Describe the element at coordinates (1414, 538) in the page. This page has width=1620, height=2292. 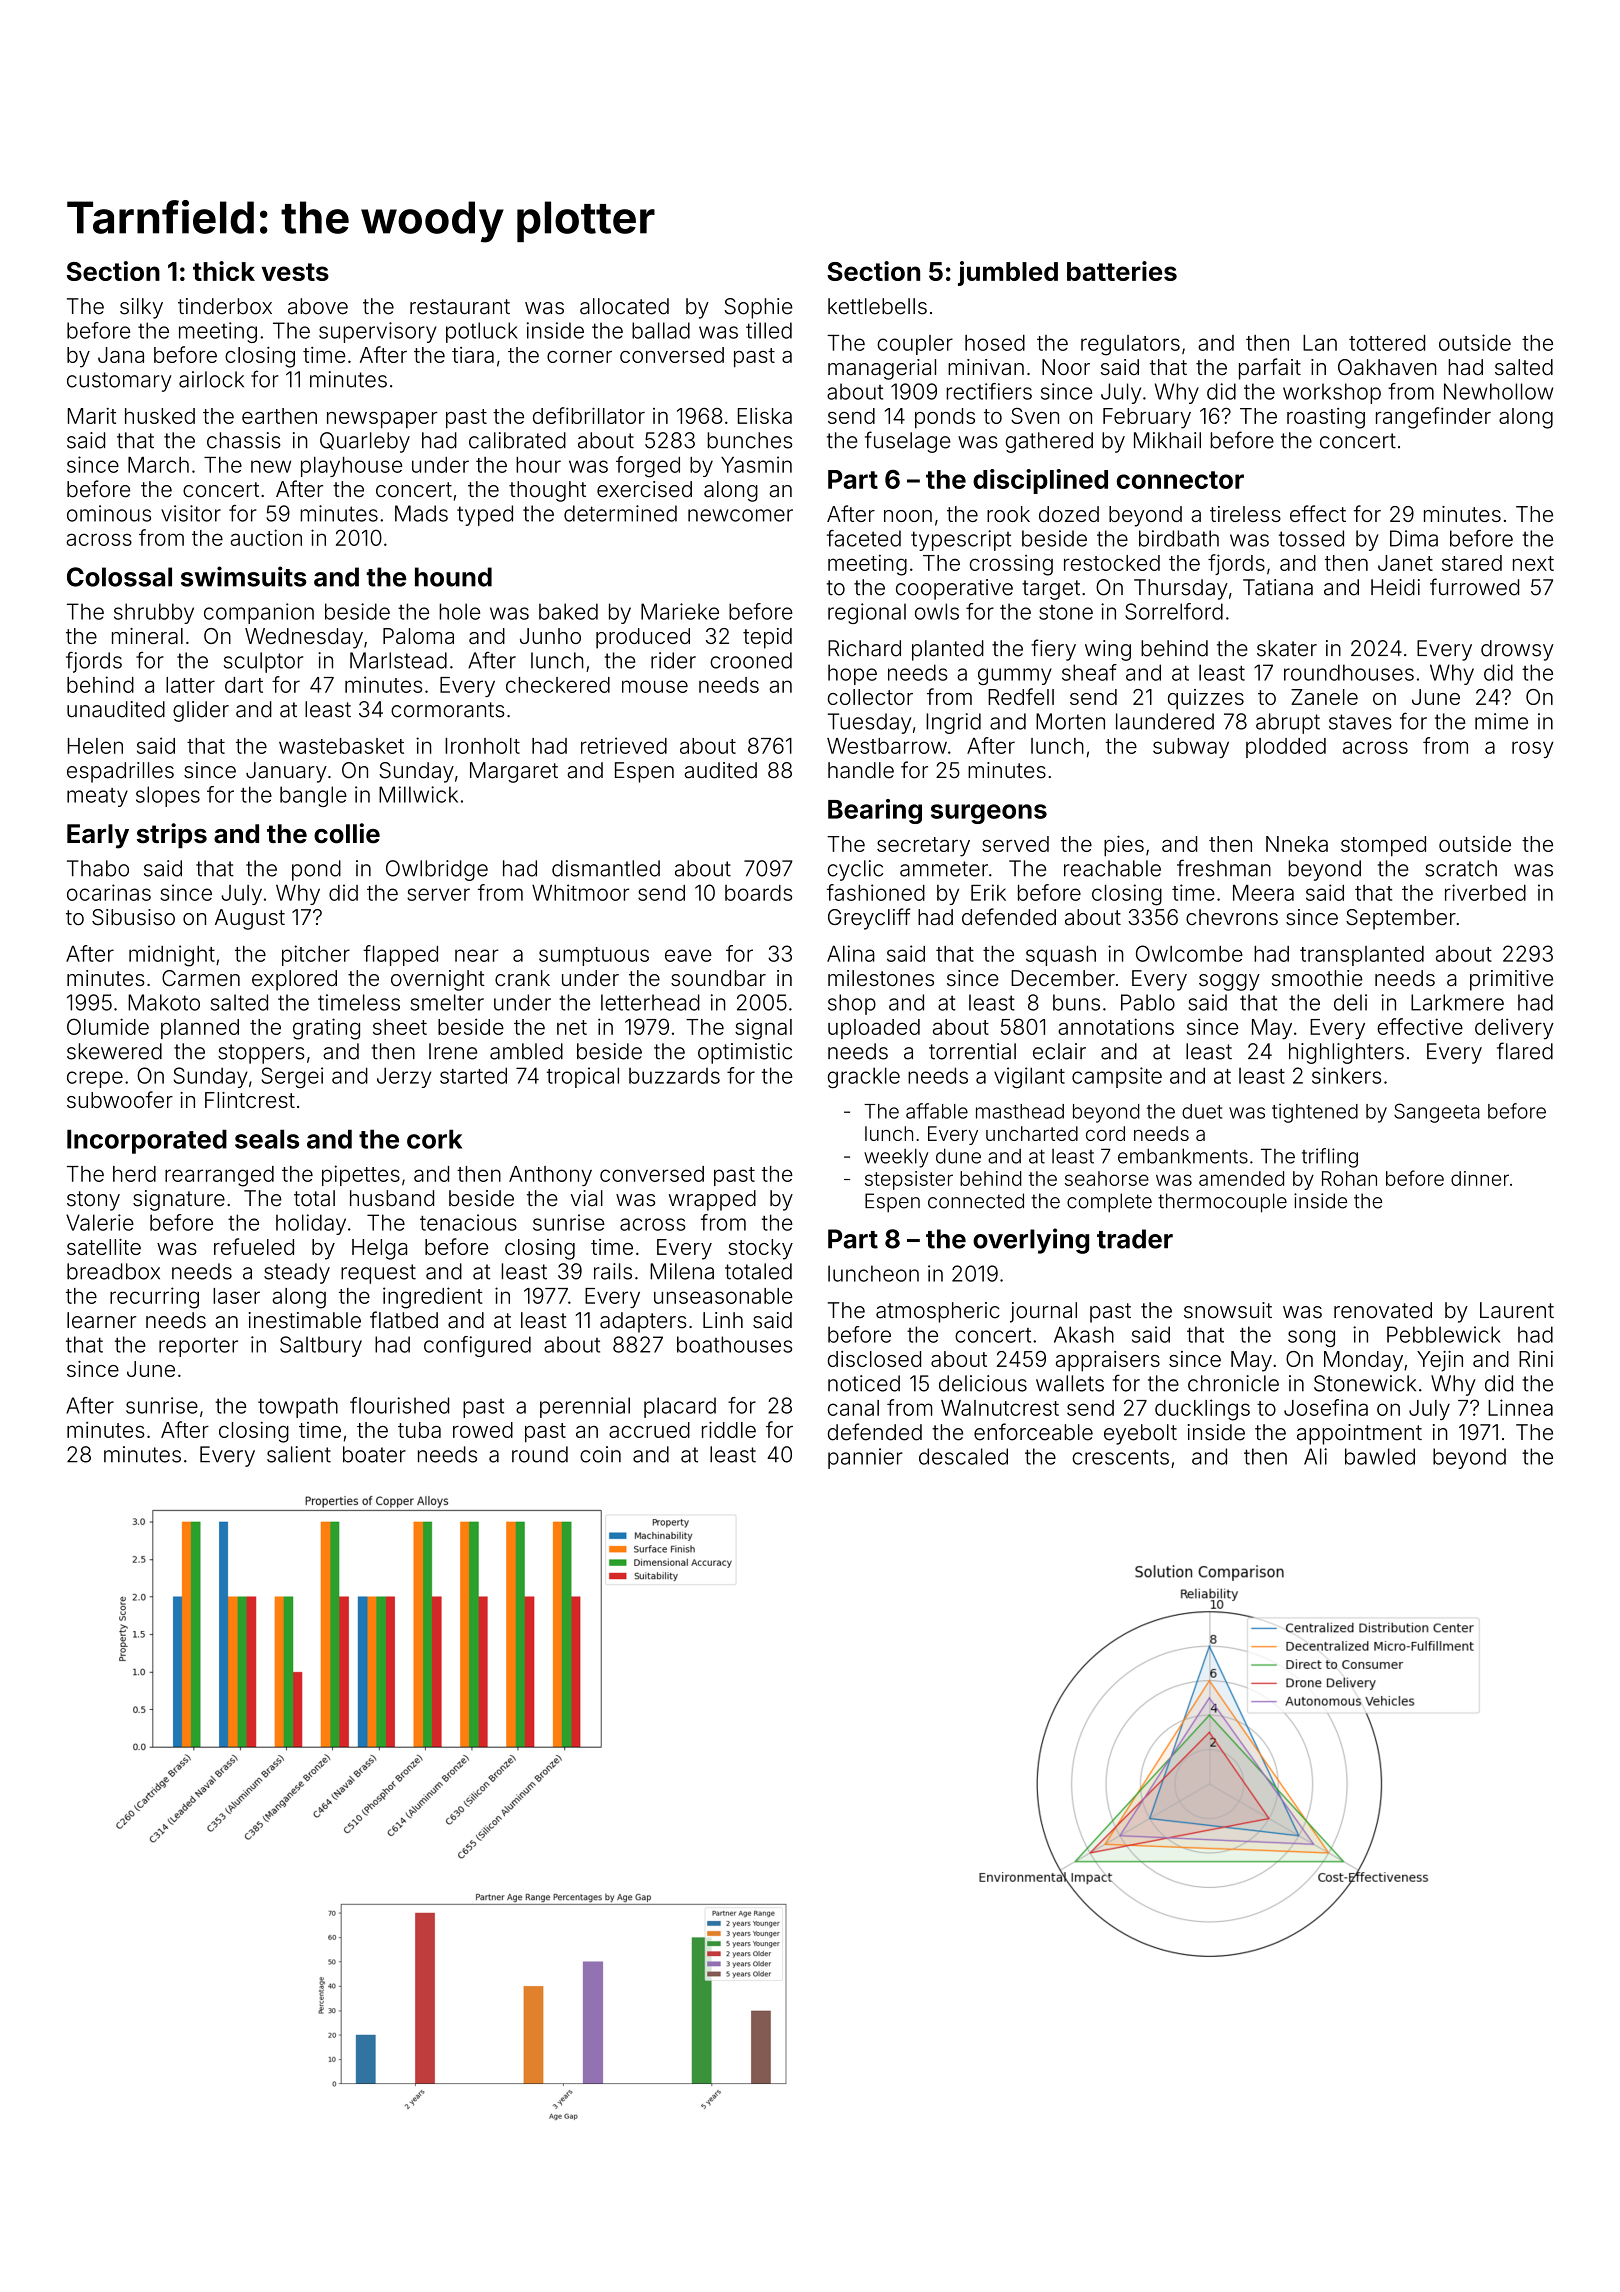
I see `Dima` at that location.
